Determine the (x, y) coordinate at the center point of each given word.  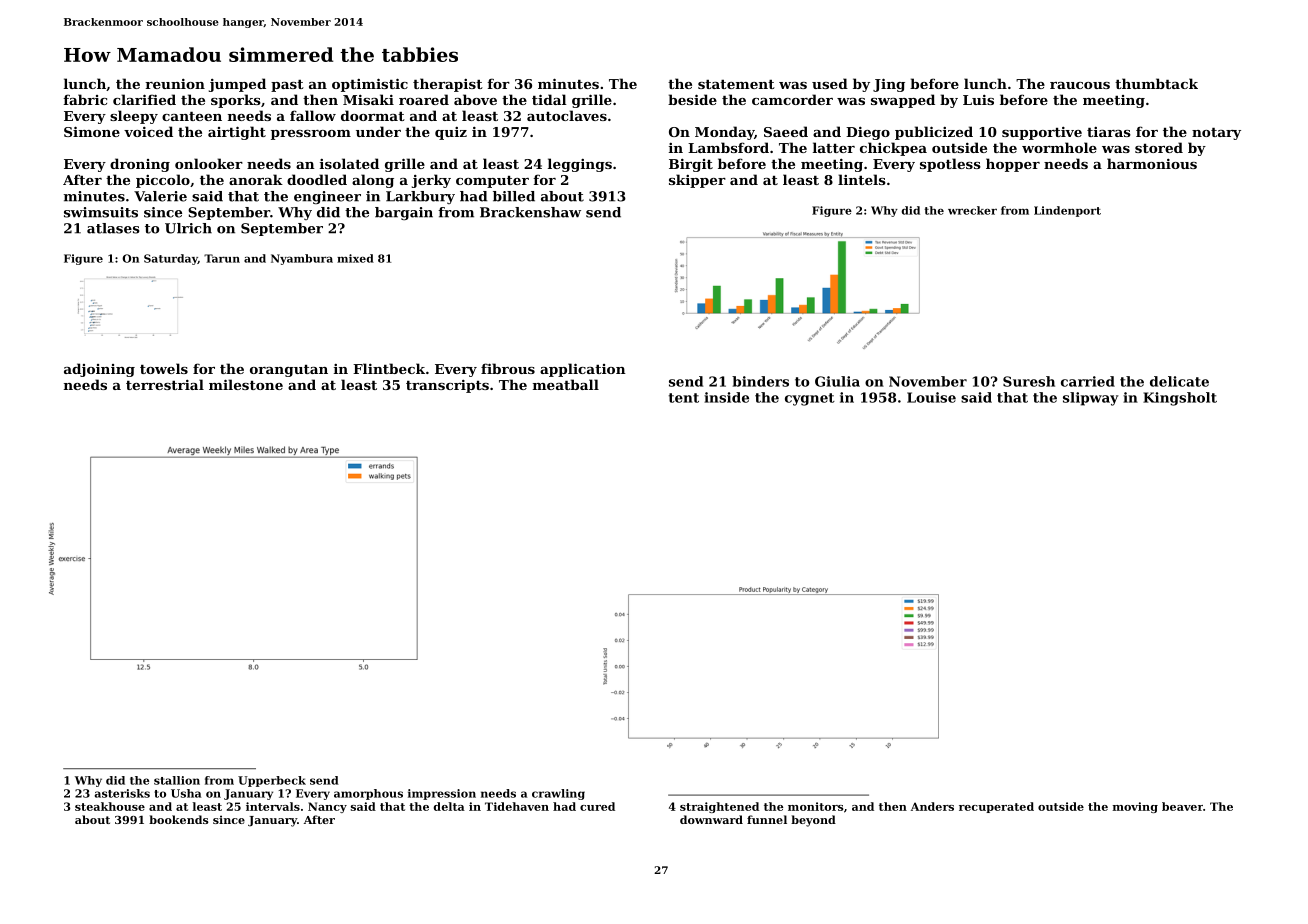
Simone (92, 131)
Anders (932, 806)
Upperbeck (272, 781)
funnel (767, 819)
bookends (178, 819)
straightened (719, 807)
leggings (580, 165)
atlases (113, 228)
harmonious (1152, 163)
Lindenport (1067, 211)
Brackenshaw (530, 212)
